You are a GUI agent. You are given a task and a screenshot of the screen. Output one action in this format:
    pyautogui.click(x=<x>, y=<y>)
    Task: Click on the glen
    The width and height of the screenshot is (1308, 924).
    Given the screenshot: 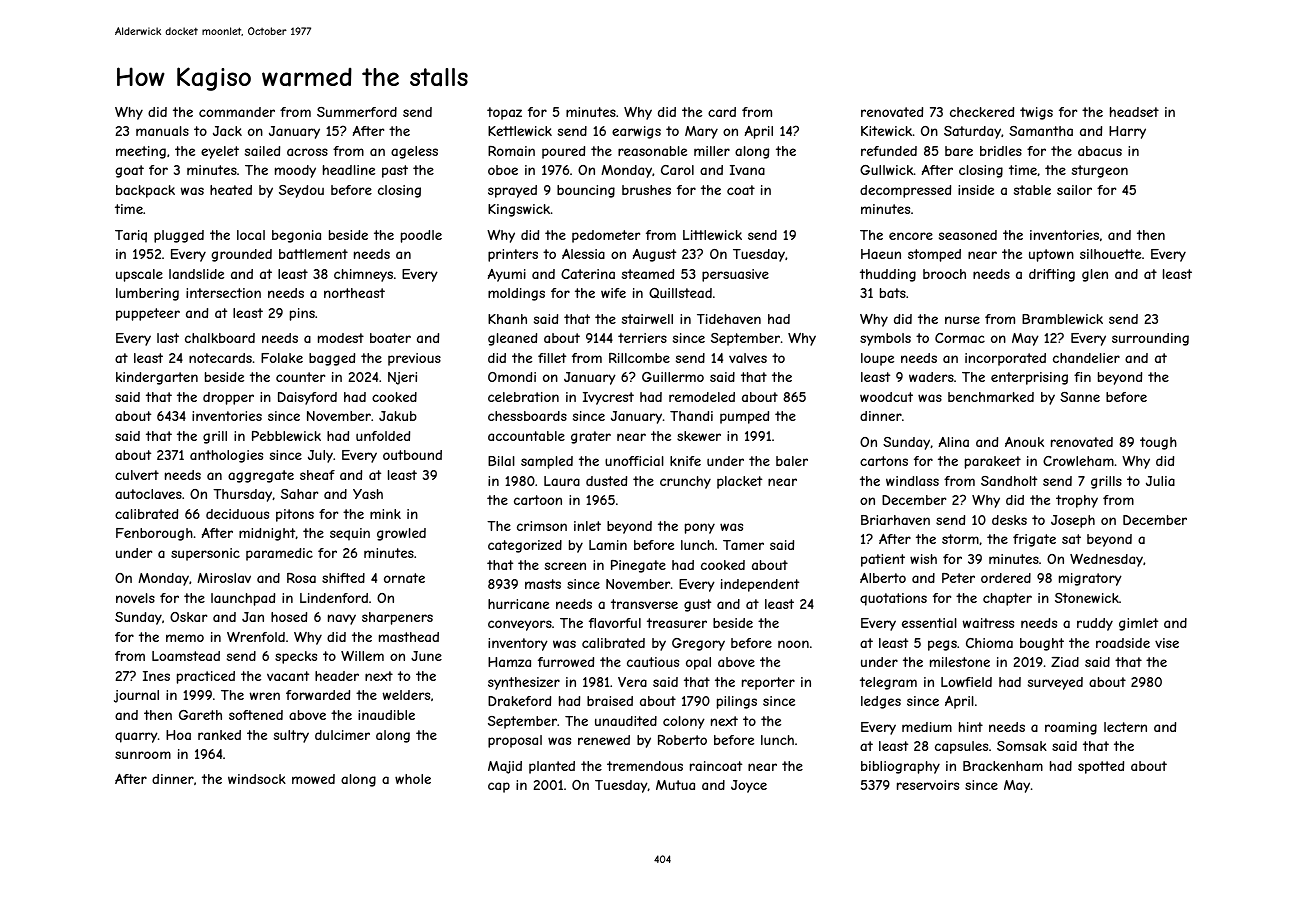 What is the action you would take?
    pyautogui.click(x=1095, y=275)
